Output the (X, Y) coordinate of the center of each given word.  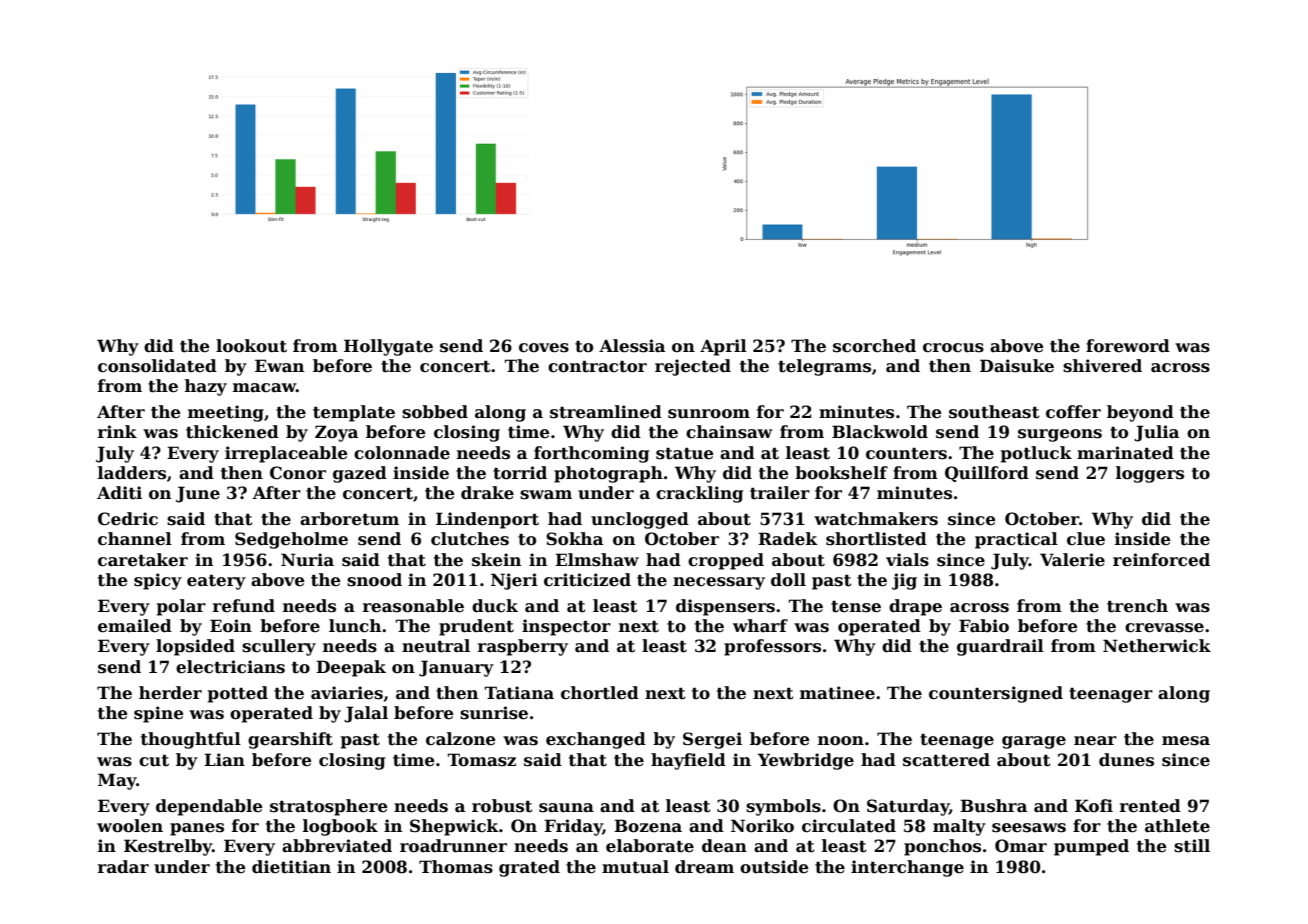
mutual (635, 867)
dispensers (725, 607)
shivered (1102, 366)
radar (123, 867)
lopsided (195, 647)
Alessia (632, 346)
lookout (251, 346)
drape (915, 607)
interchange (907, 868)
